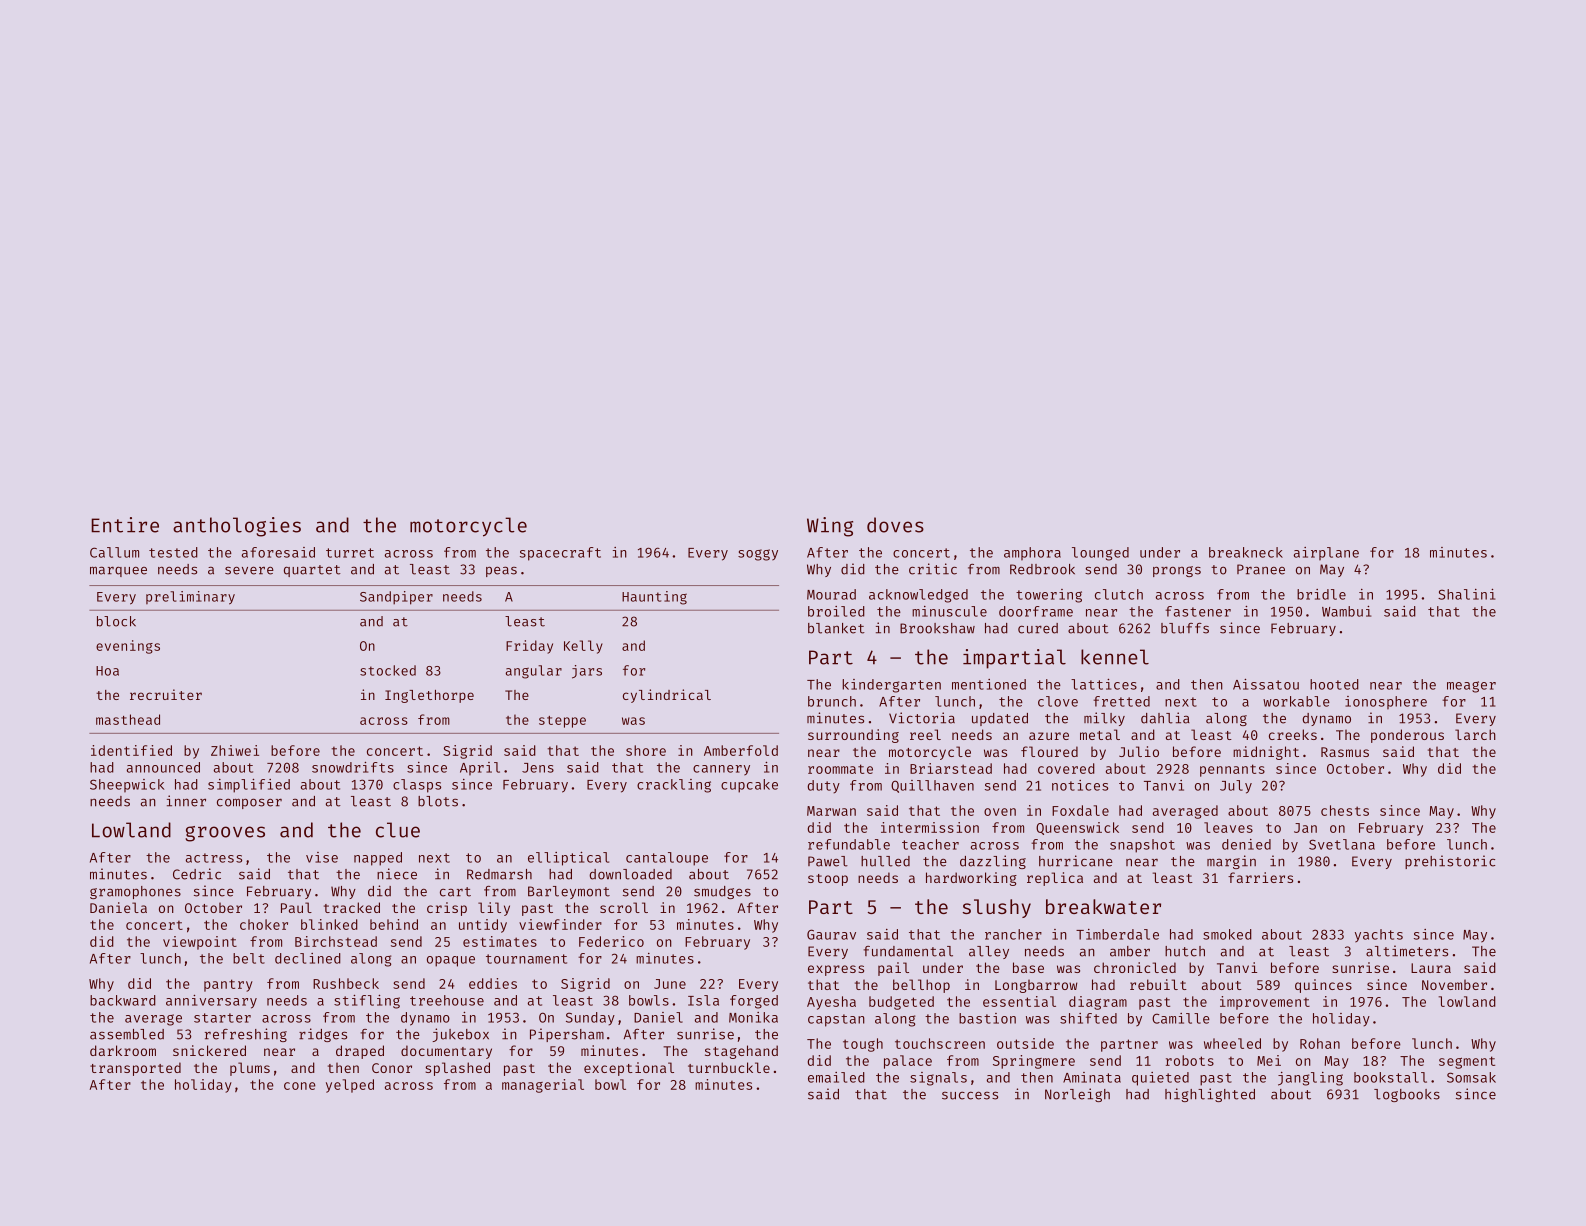 Image resolution: width=1586 pixels, height=1226 pixels. I want to click on altimeters, so click(1407, 951).
